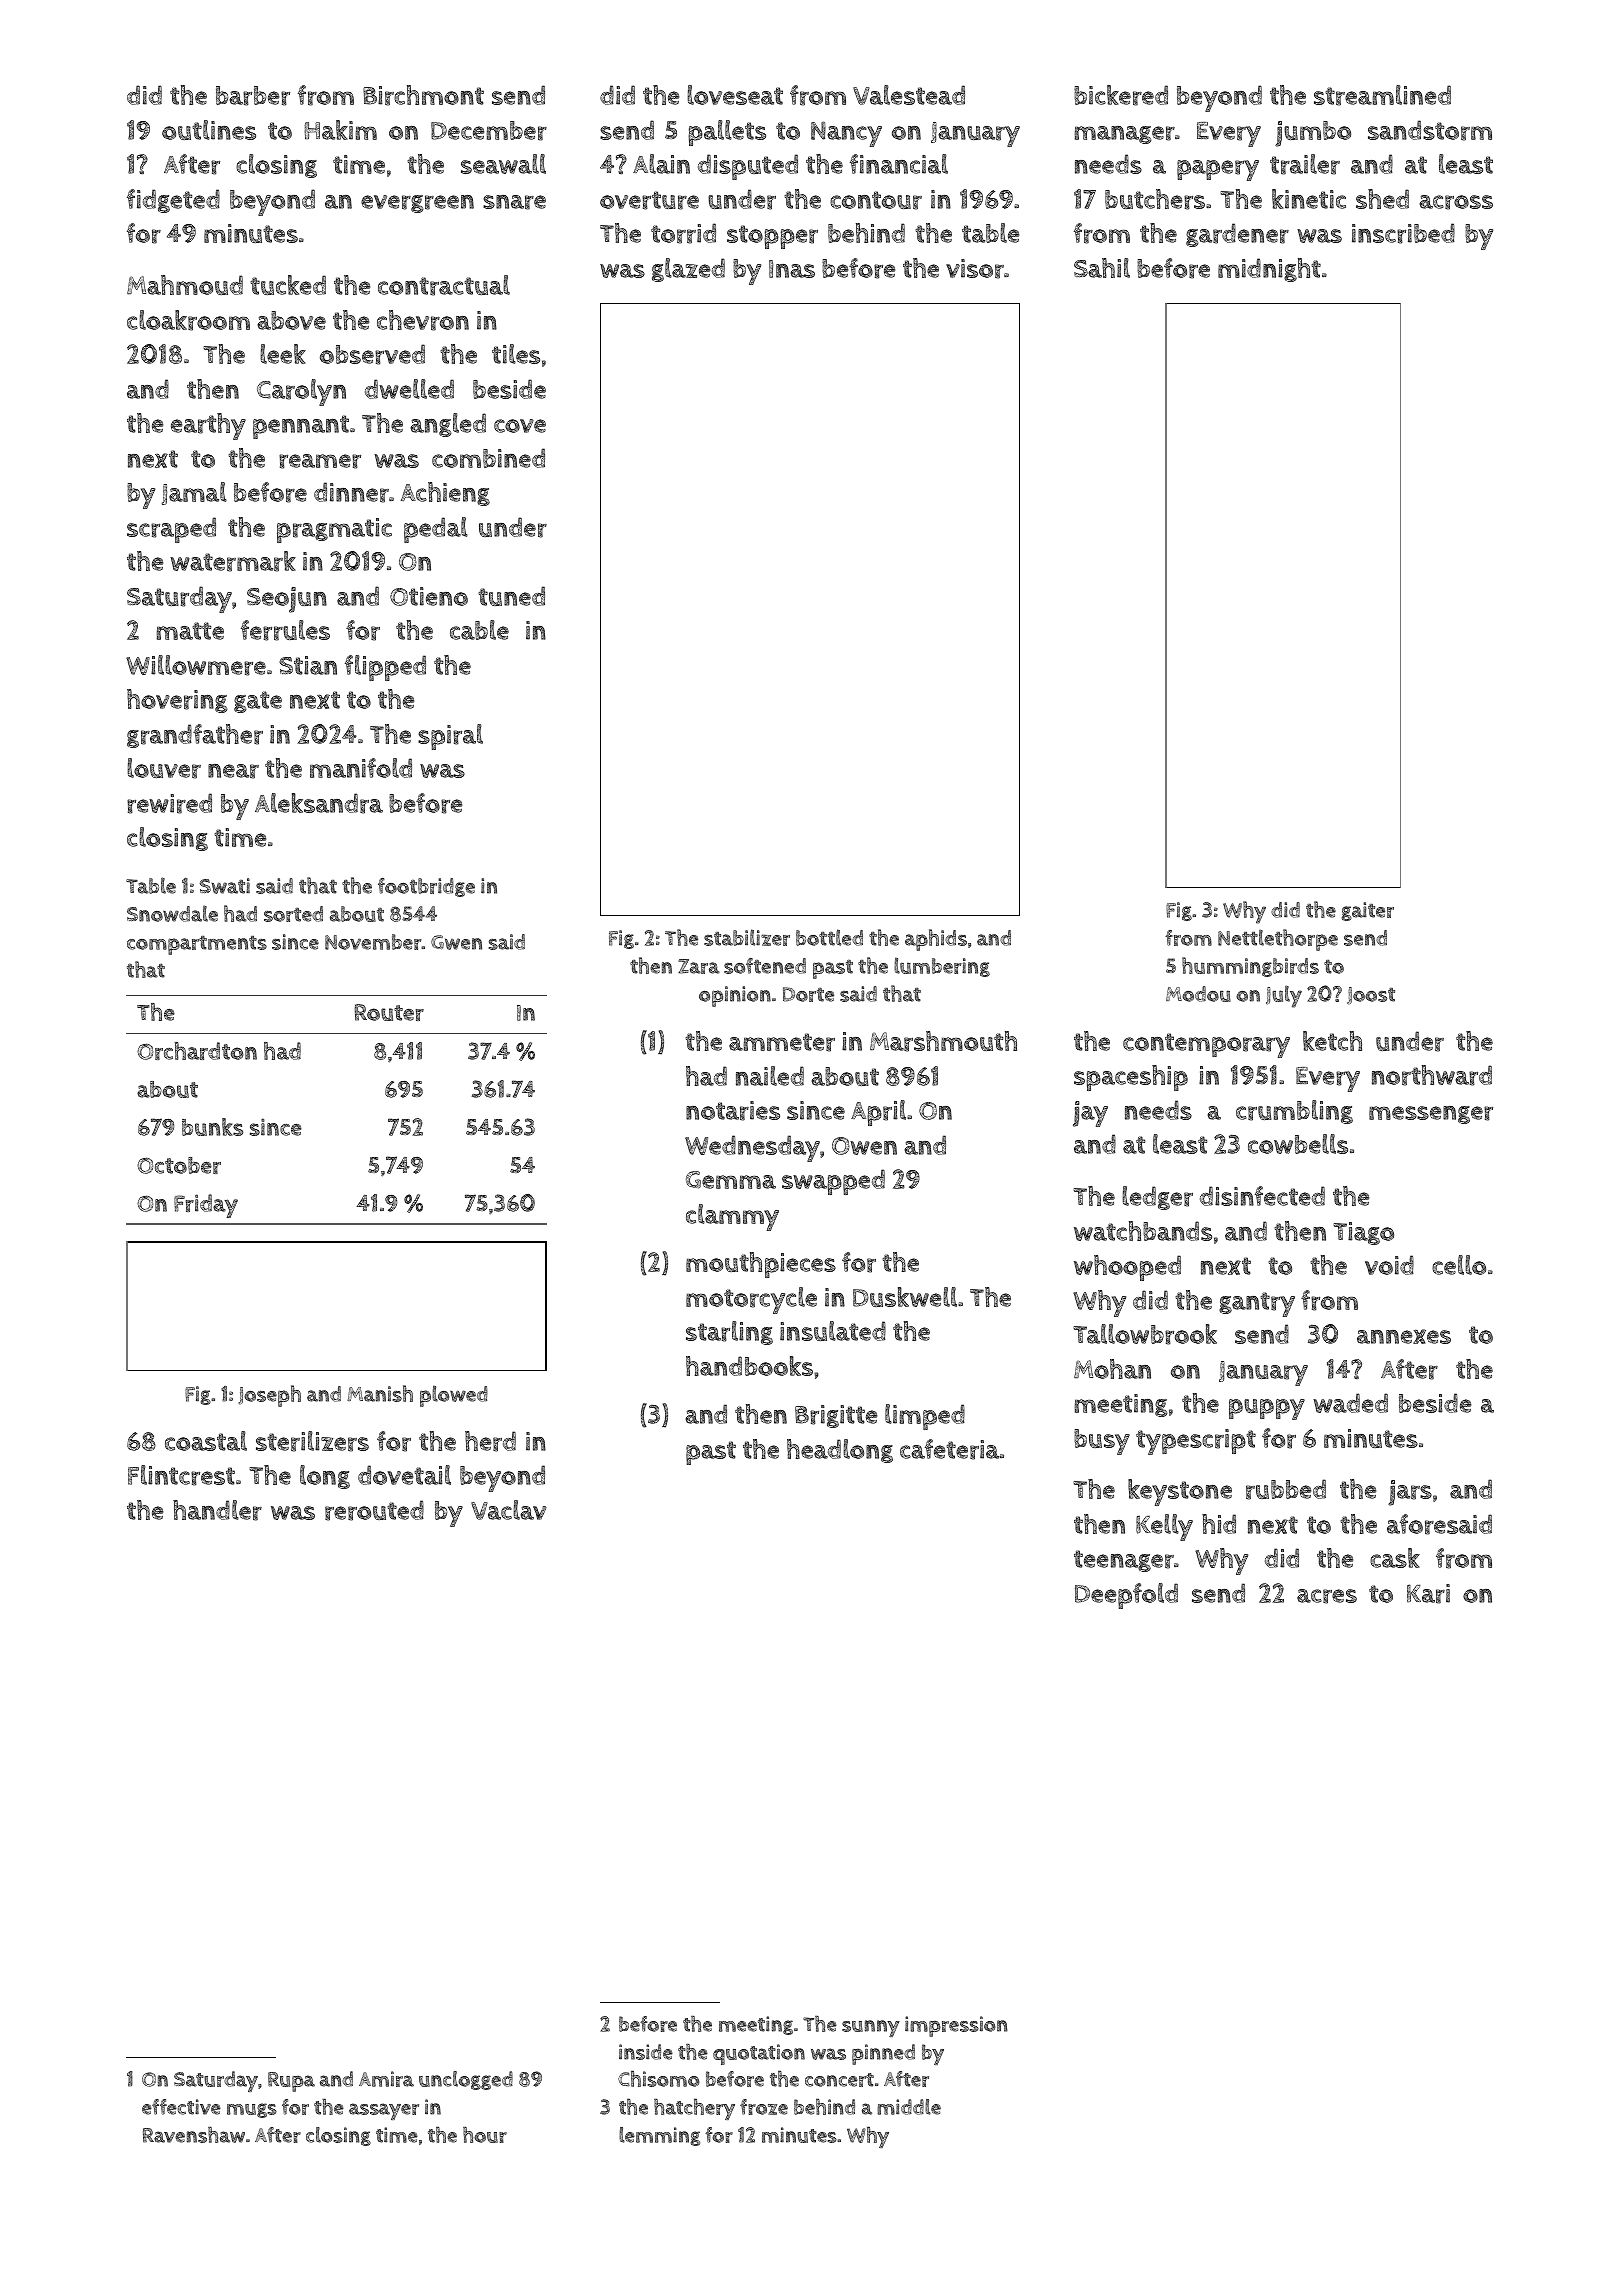 This screenshot has height=2292, width=1620. Describe the element at coordinates (1126, 1596) in the screenshot. I see `Deepfold` at that location.
